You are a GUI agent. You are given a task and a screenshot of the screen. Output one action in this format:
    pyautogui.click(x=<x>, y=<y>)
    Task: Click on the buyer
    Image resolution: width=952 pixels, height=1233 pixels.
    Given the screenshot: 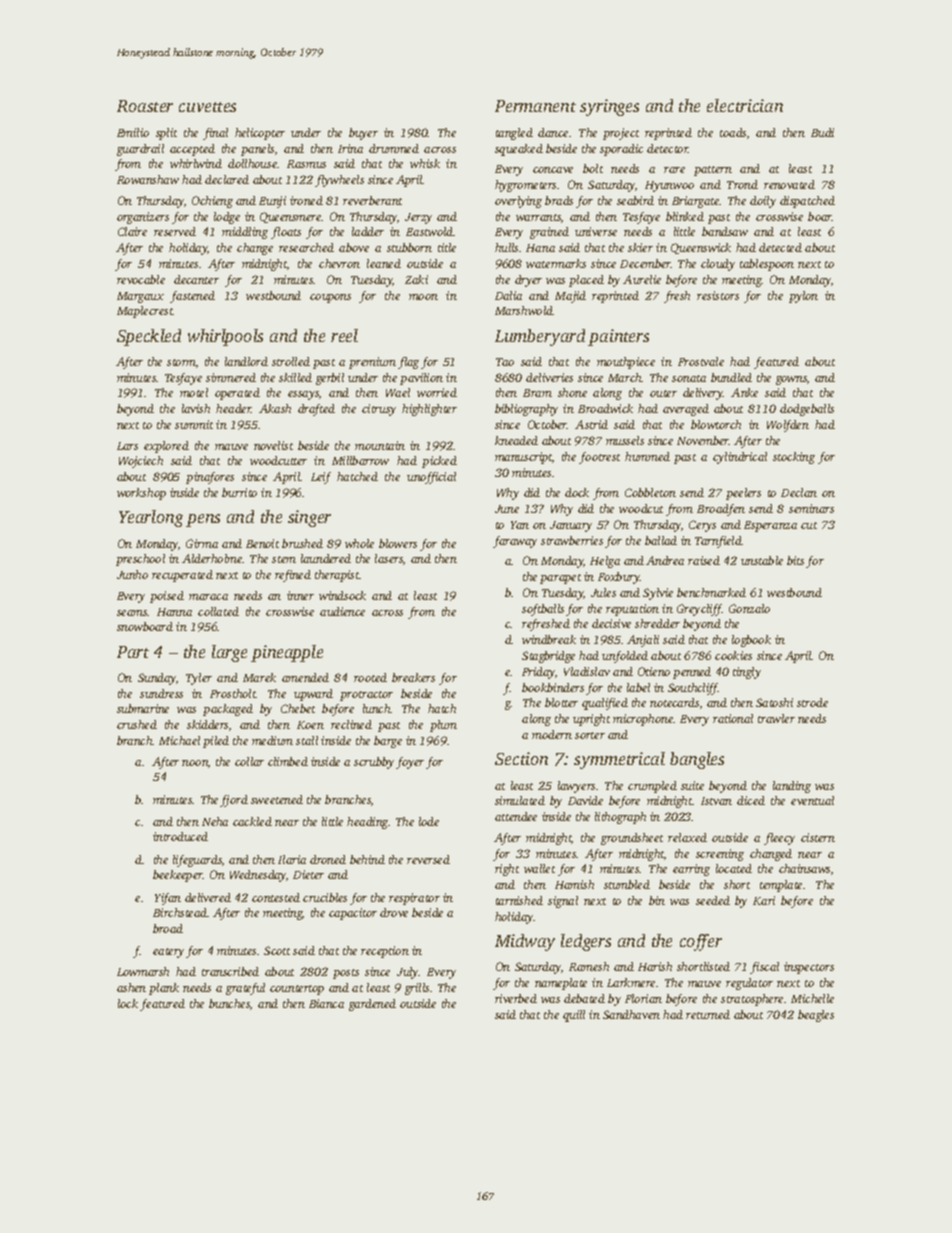 What is the action you would take?
    pyautogui.click(x=363, y=134)
